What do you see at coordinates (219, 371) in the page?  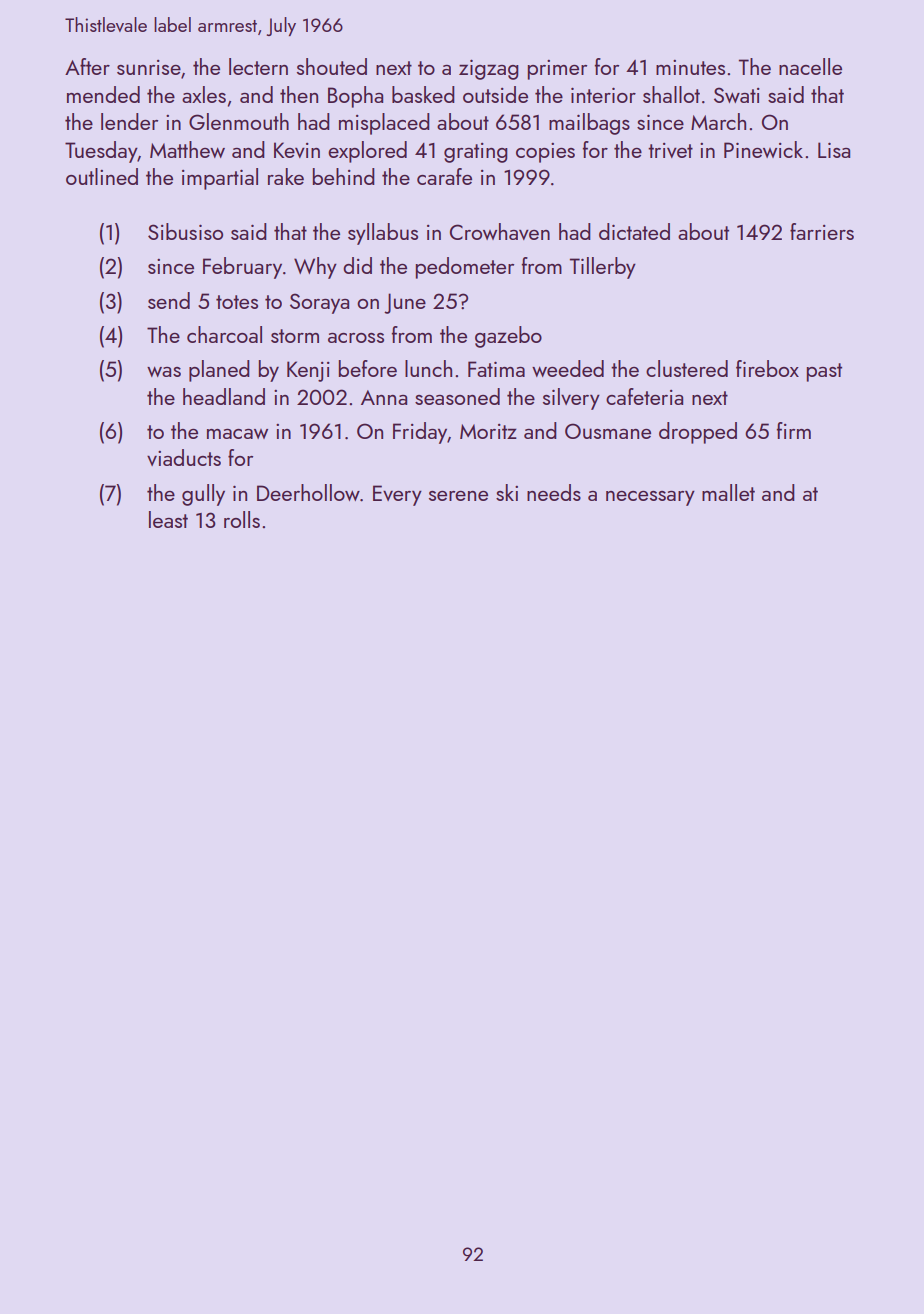 I see `planed` at bounding box center [219, 371].
